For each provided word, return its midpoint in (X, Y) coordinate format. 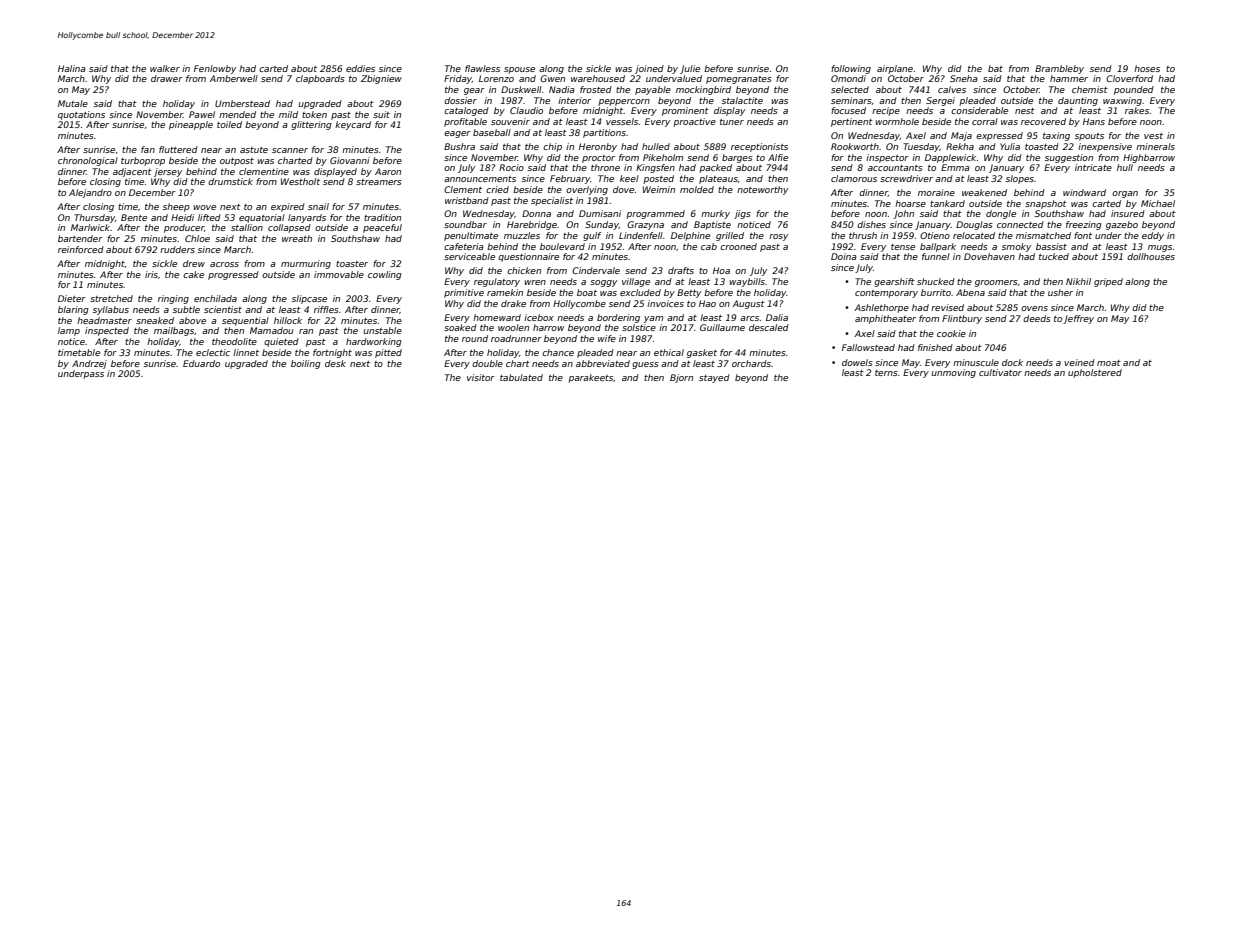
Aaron (388, 171)
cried (497, 189)
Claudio (526, 110)
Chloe (197, 238)
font (1083, 235)
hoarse (910, 203)
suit (381, 114)
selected (850, 89)
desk (335, 363)
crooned (738, 246)
